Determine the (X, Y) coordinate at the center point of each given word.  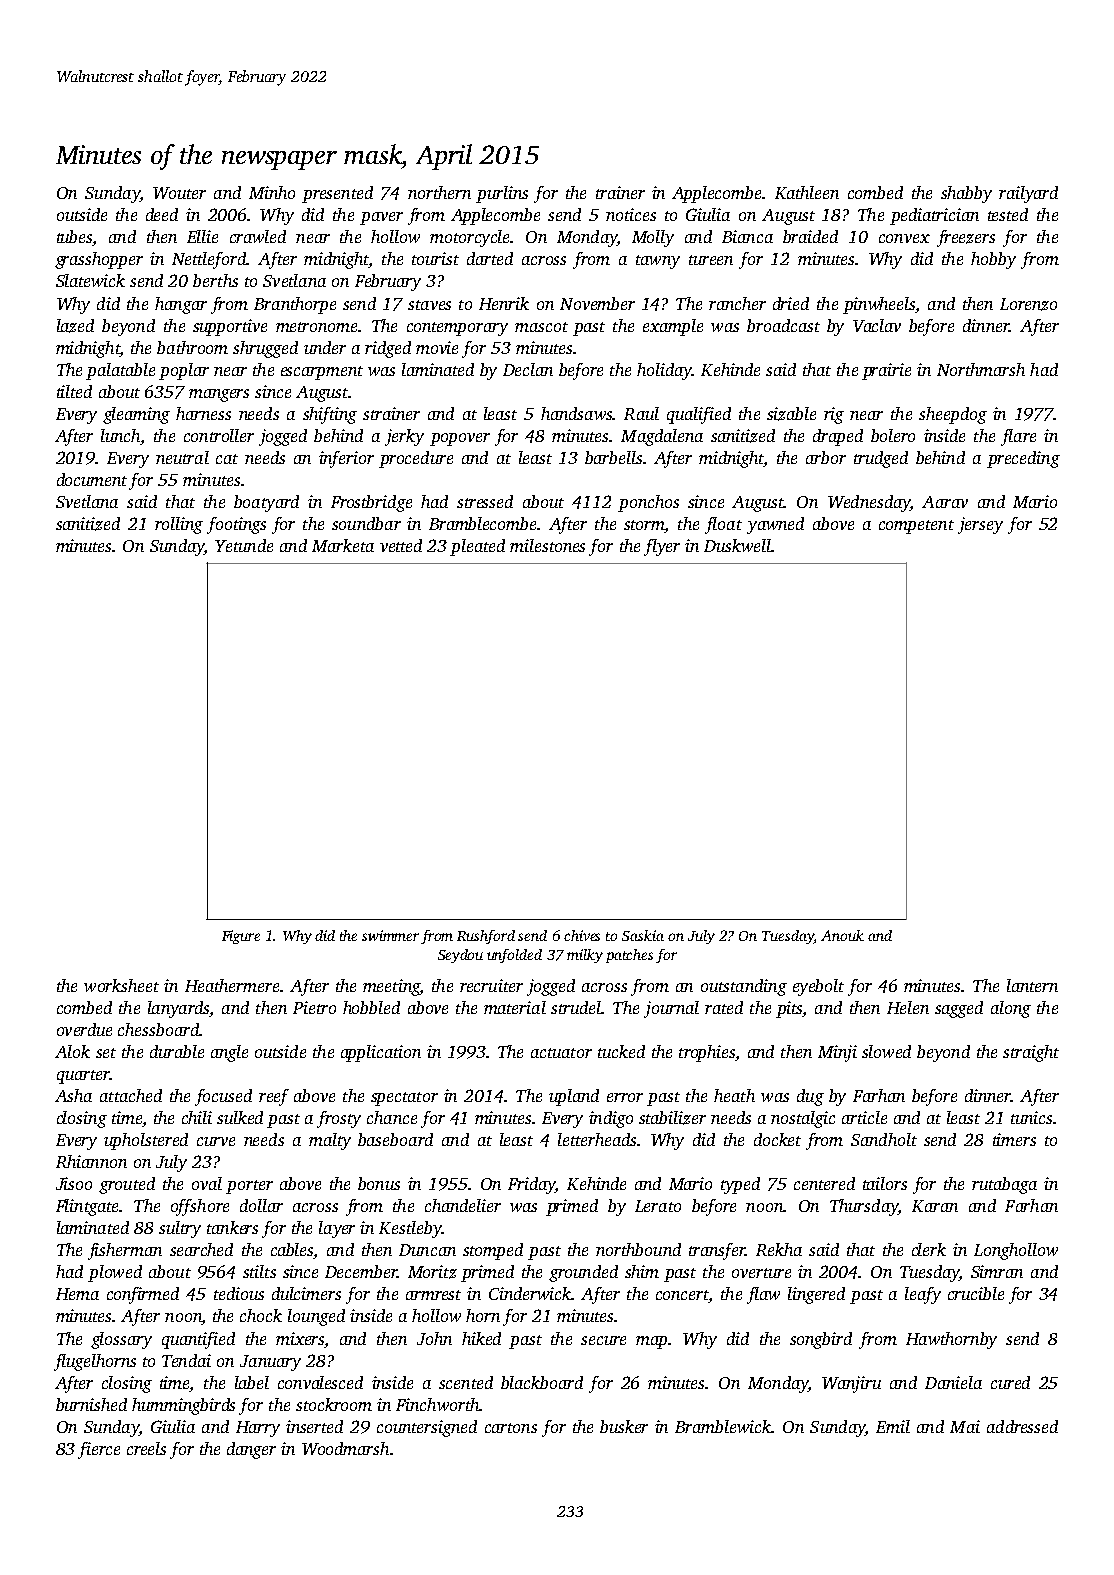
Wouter (179, 193)
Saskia (643, 935)
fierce (99, 1450)
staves (429, 305)
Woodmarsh (345, 1448)
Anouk (842, 935)
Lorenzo (1028, 304)
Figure (241, 937)
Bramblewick (723, 1426)
